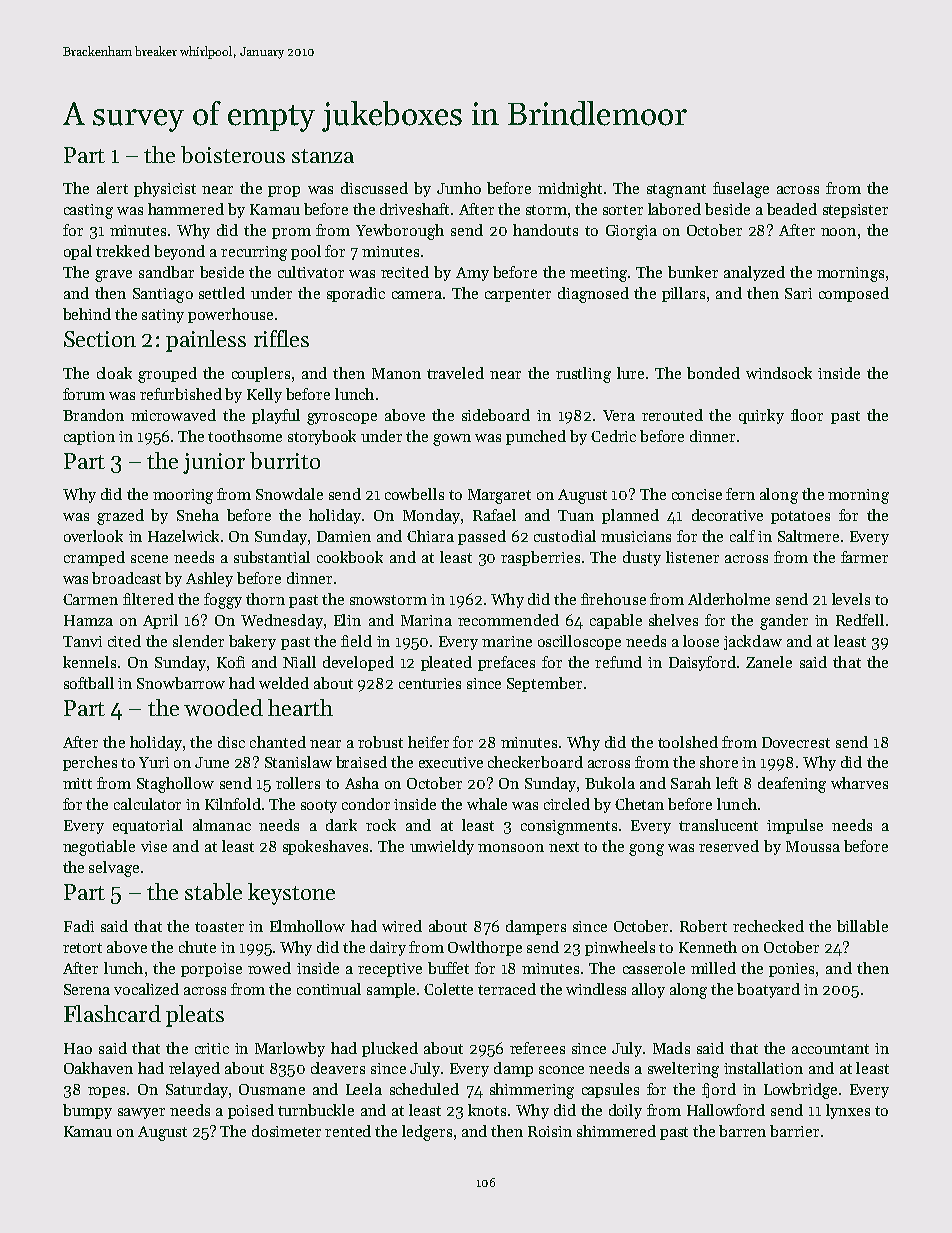 The image size is (952, 1233). Describe the element at coordinates (89, 438) in the page. I see `caption` at that location.
